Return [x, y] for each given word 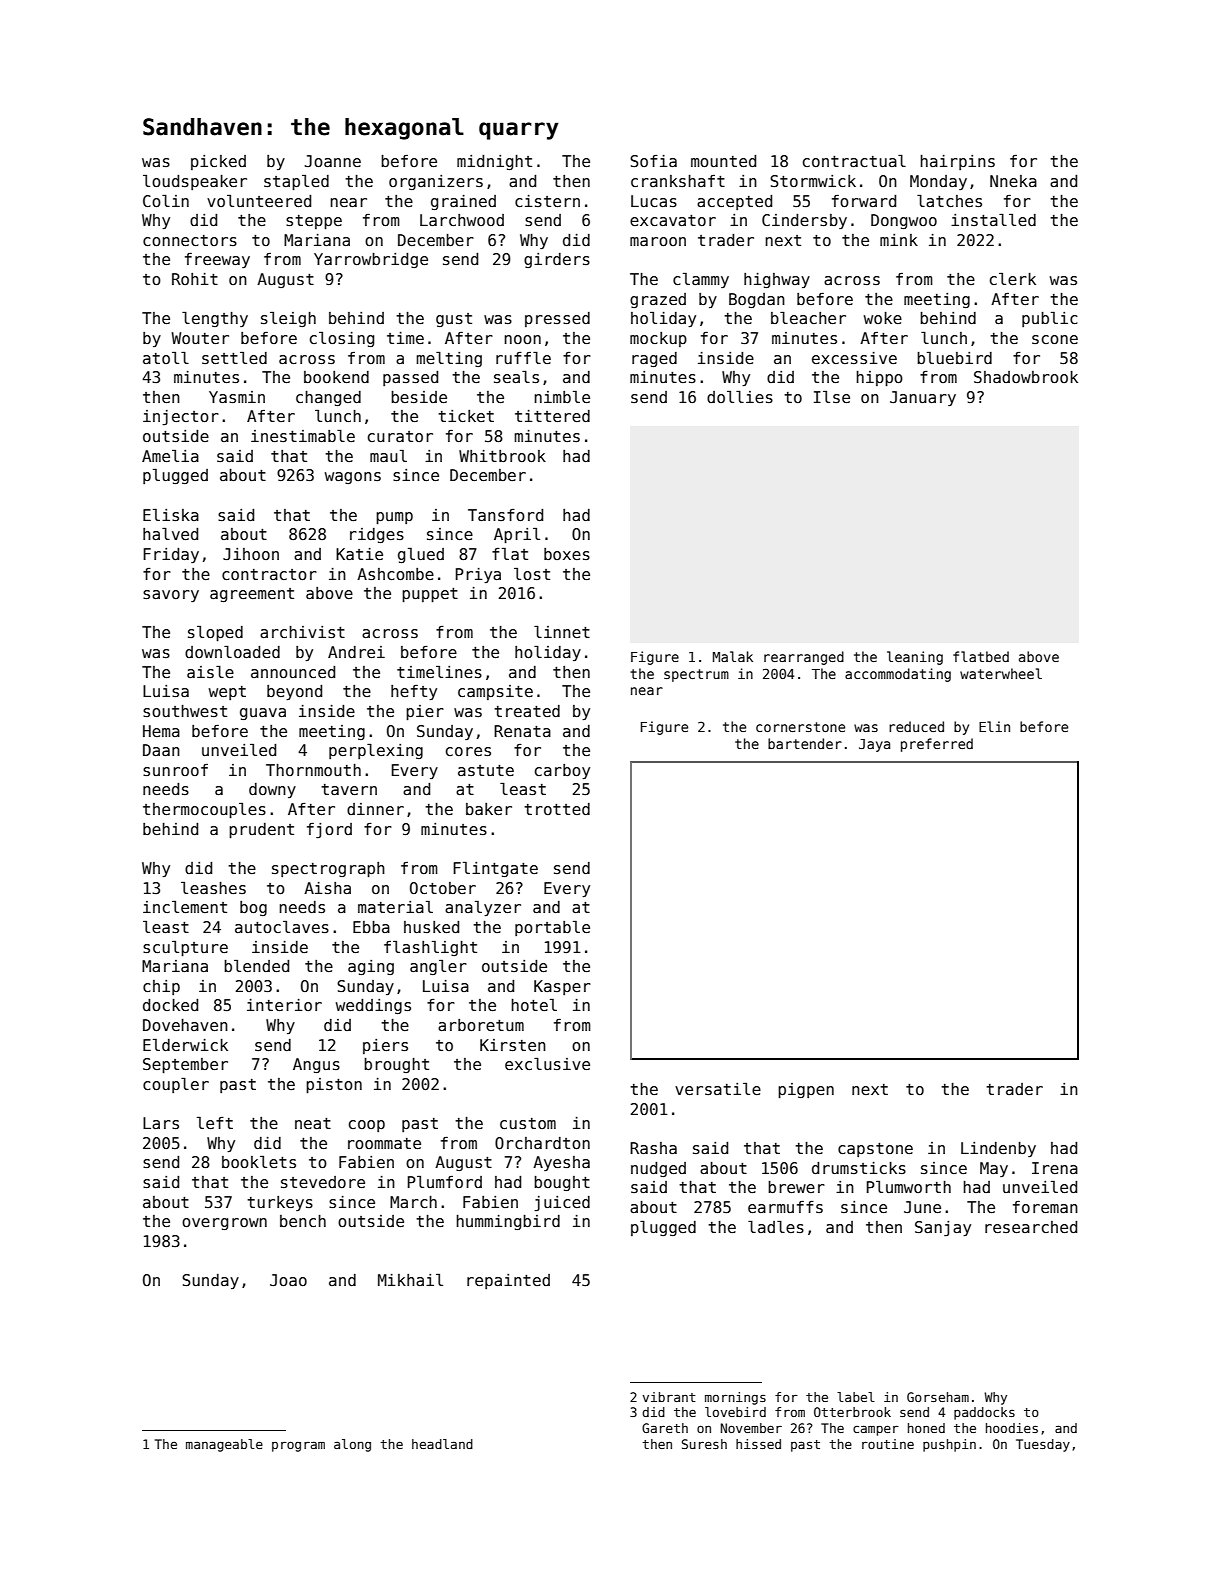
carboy [562, 771]
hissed [758, 1444]
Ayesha [561, 1163]
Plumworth [909, 1186]
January [923, 398]
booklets [259, 1162]
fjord [329, 831]
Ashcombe [395, 574]
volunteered [259, 200]
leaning [915, 658]
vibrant [669, 1397]
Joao [288, 1280]
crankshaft [678, 181]
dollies [740, 396]
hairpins [957, 162]
